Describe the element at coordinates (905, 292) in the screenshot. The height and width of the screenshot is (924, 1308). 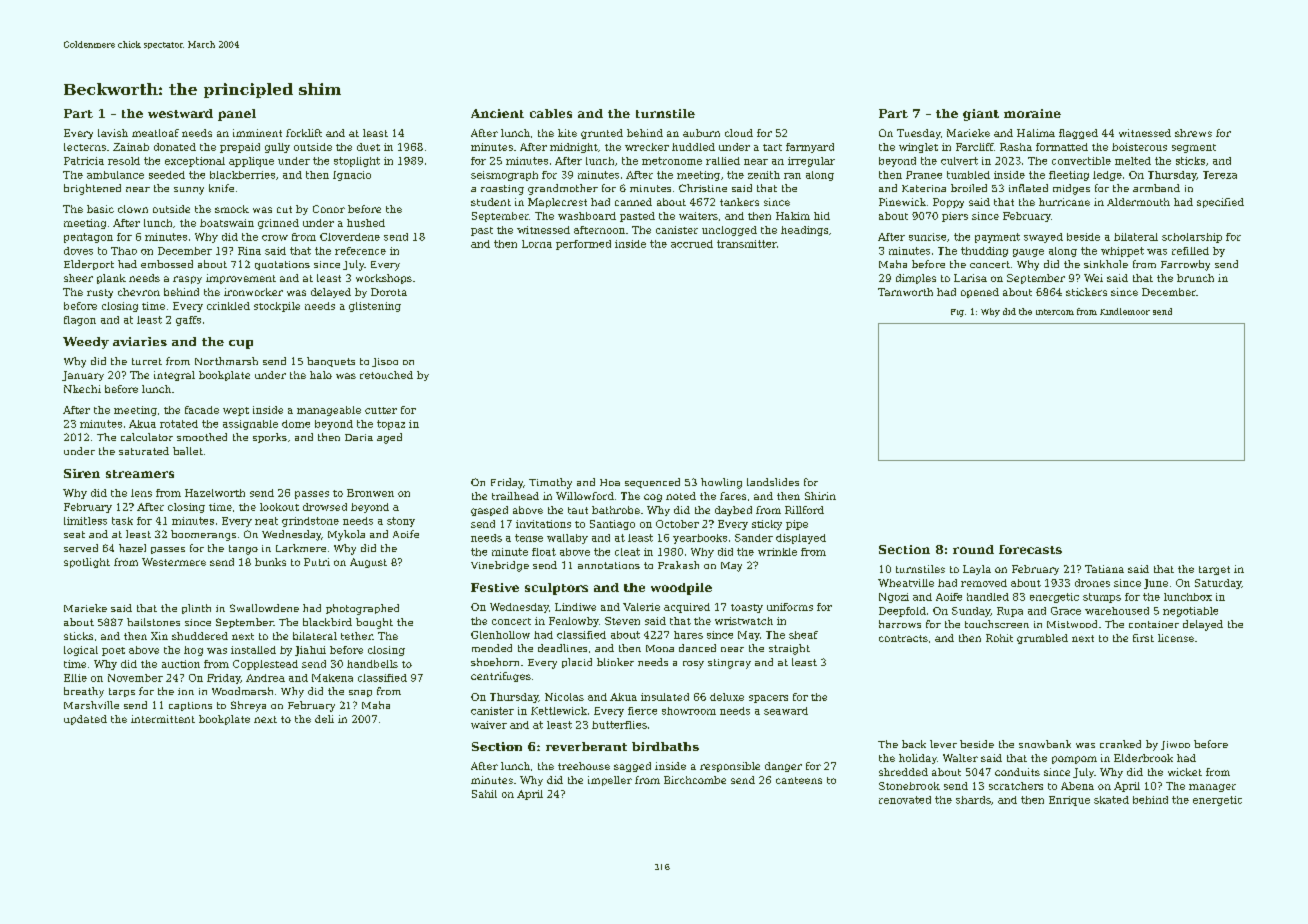
I see `Tarnworth` at that location.
